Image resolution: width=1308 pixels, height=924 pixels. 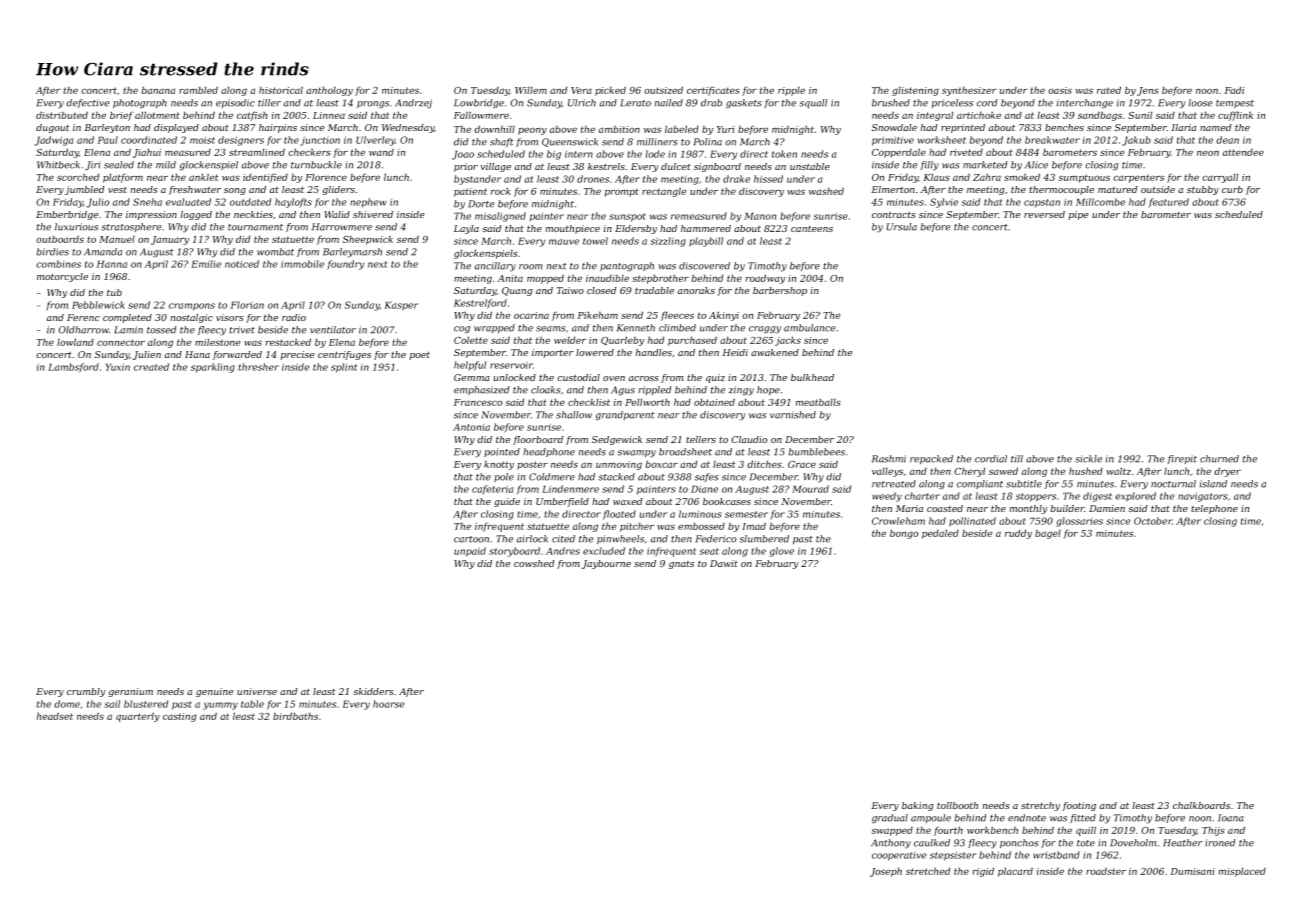 What do you see at coordinates (1078, 215) in the document?
I see `pipe` at bounding box center [1078, 215].
